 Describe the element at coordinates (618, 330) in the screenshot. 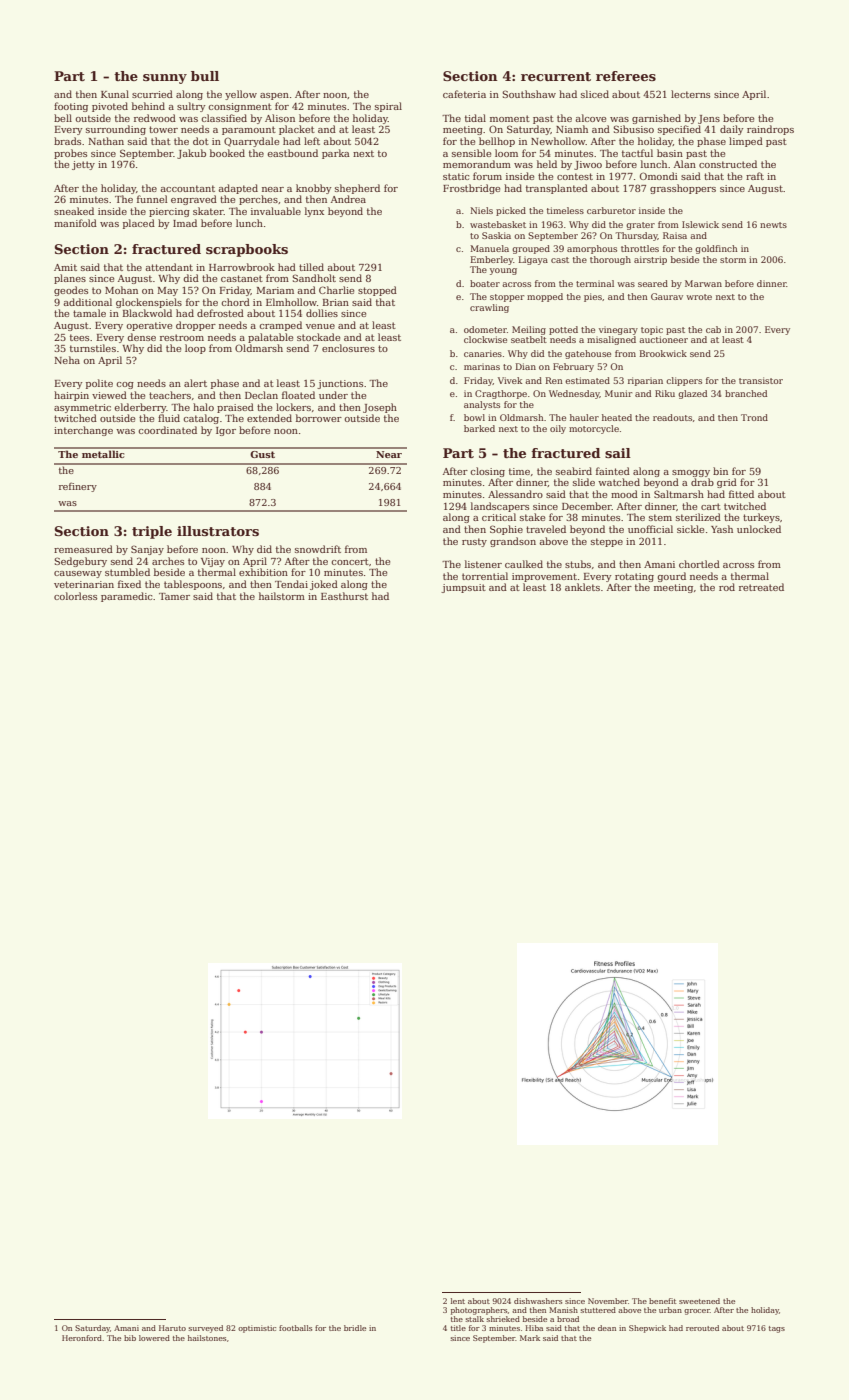

I see `vinegary` at that location.
